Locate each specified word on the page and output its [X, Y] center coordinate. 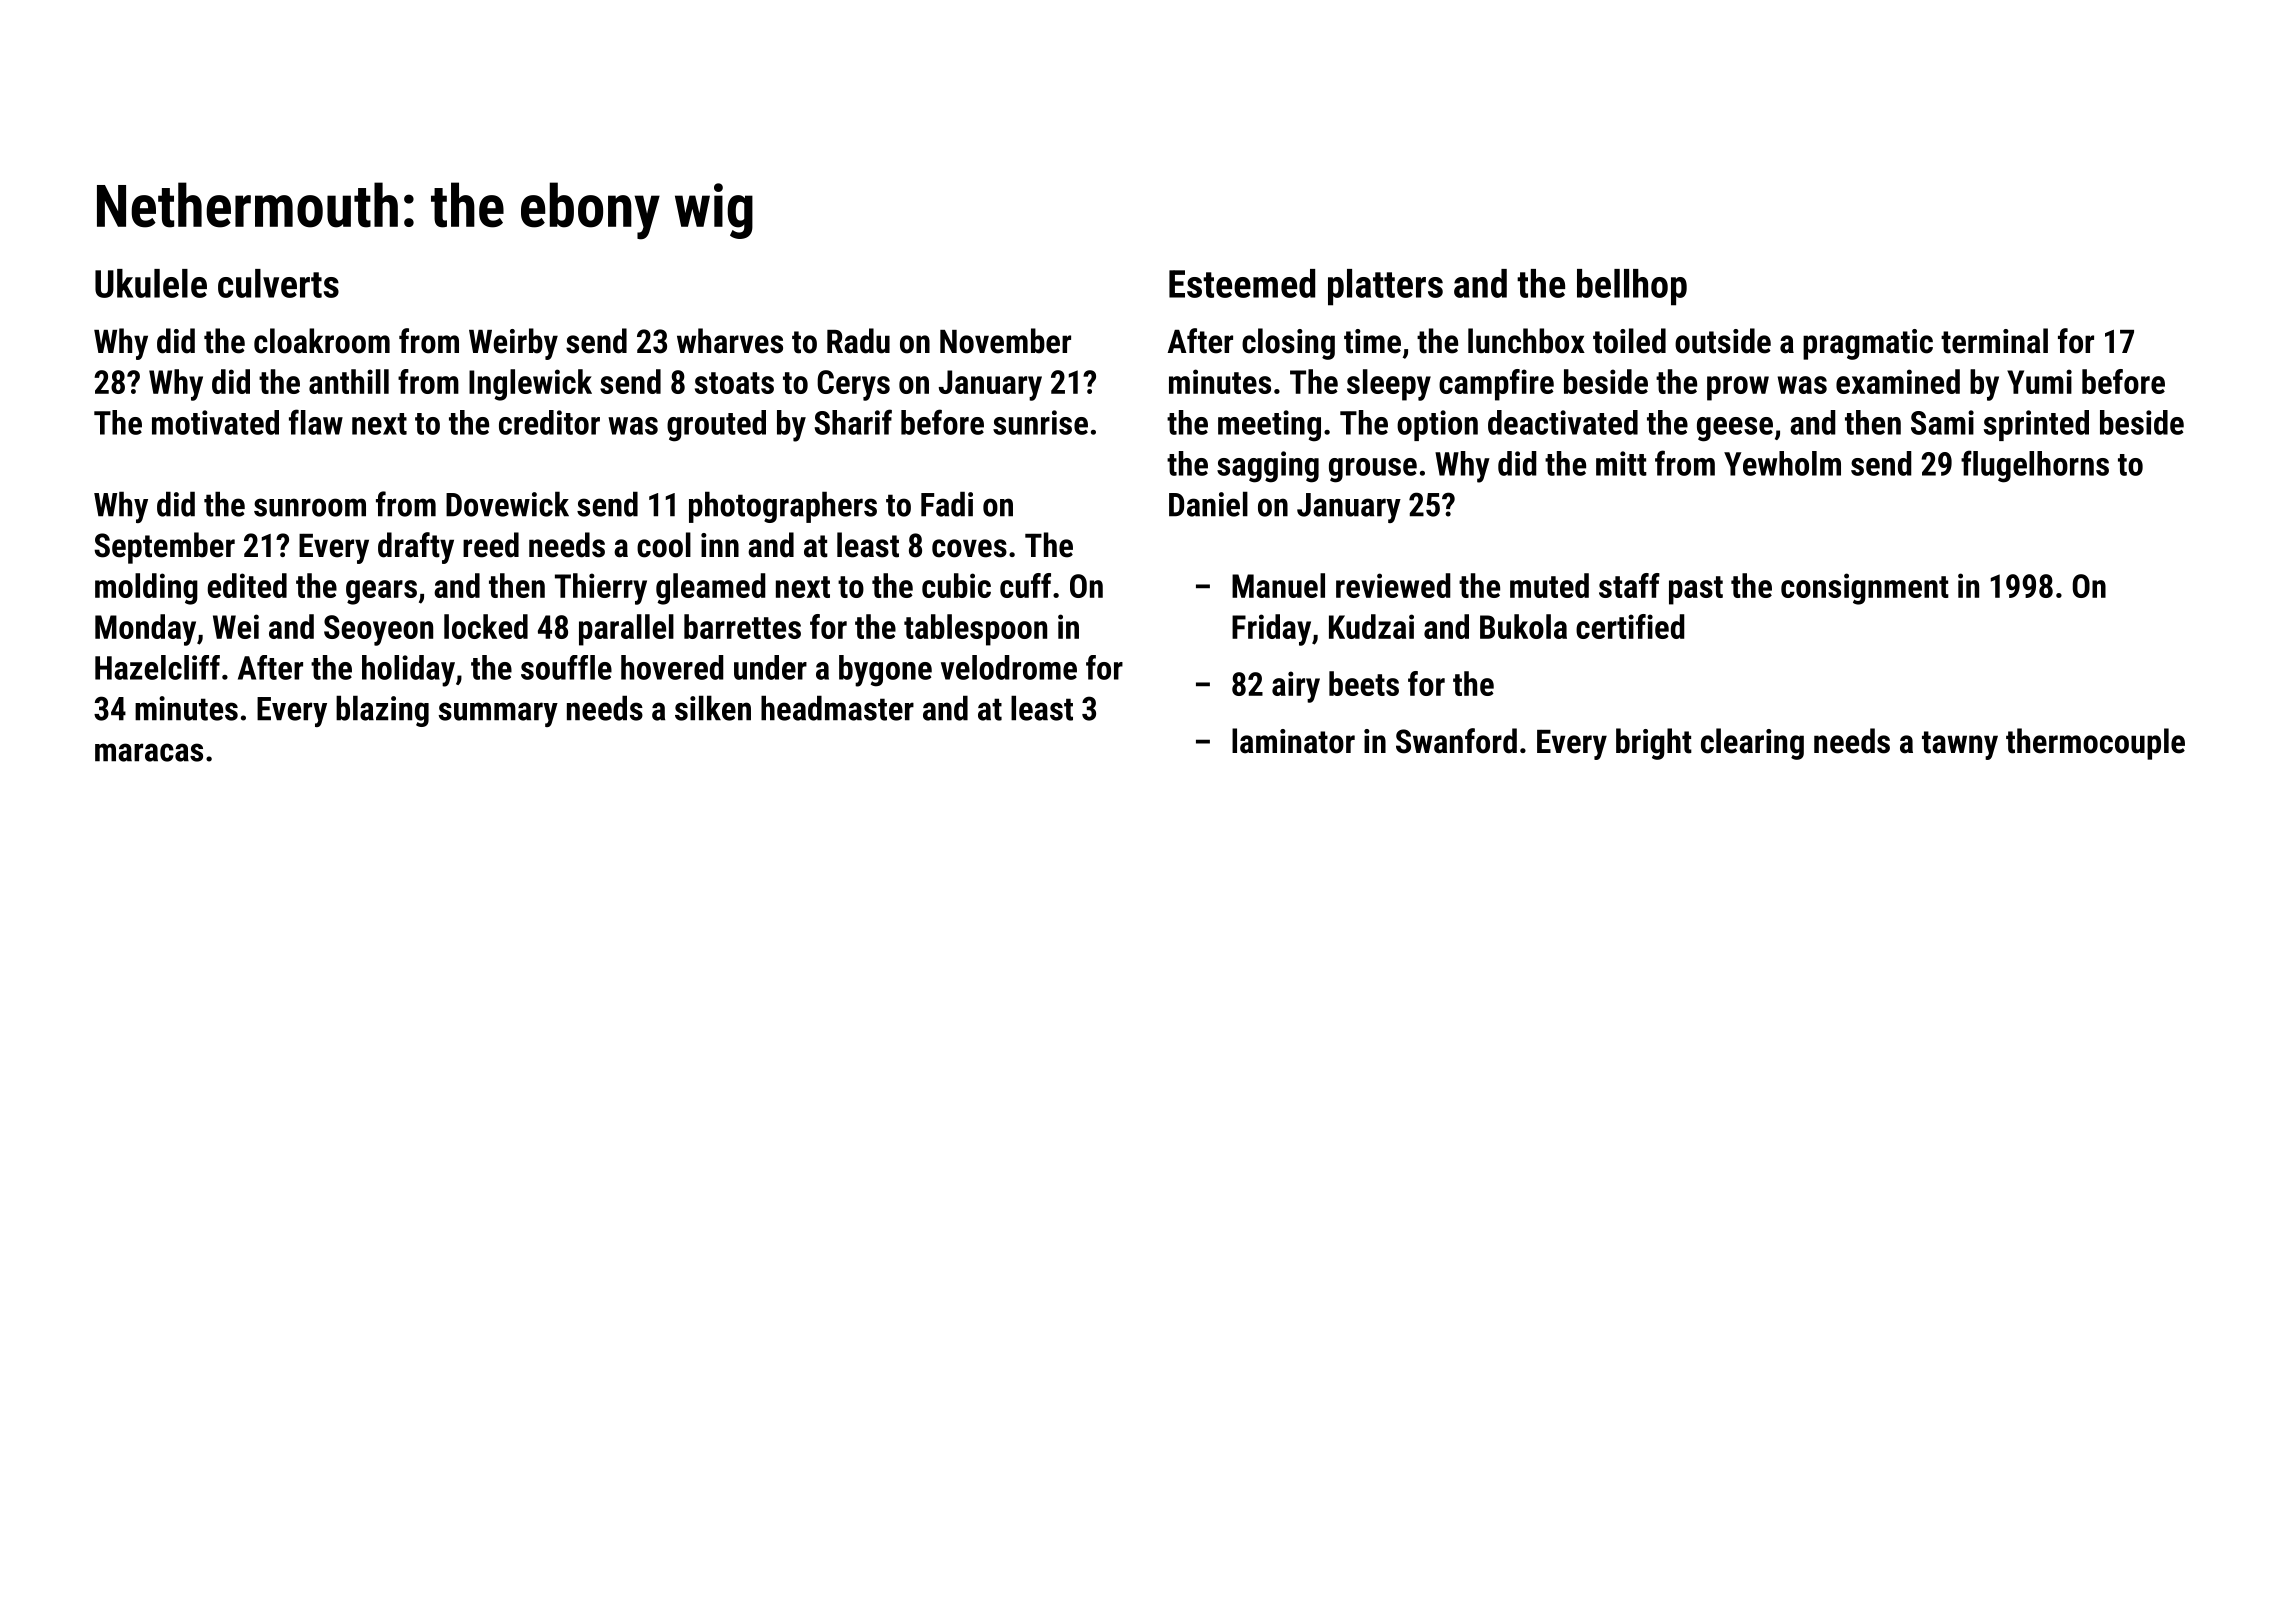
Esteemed [1242, 283]
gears [381, 592]
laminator [1293, 741]
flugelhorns [2035, 466]
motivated [215, 422]
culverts [278, 283]
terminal [1994, 341]
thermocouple [2095, 744]
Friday [1271, 630]
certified [1630, 626]
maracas [149, 752]
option [1437, 425]
